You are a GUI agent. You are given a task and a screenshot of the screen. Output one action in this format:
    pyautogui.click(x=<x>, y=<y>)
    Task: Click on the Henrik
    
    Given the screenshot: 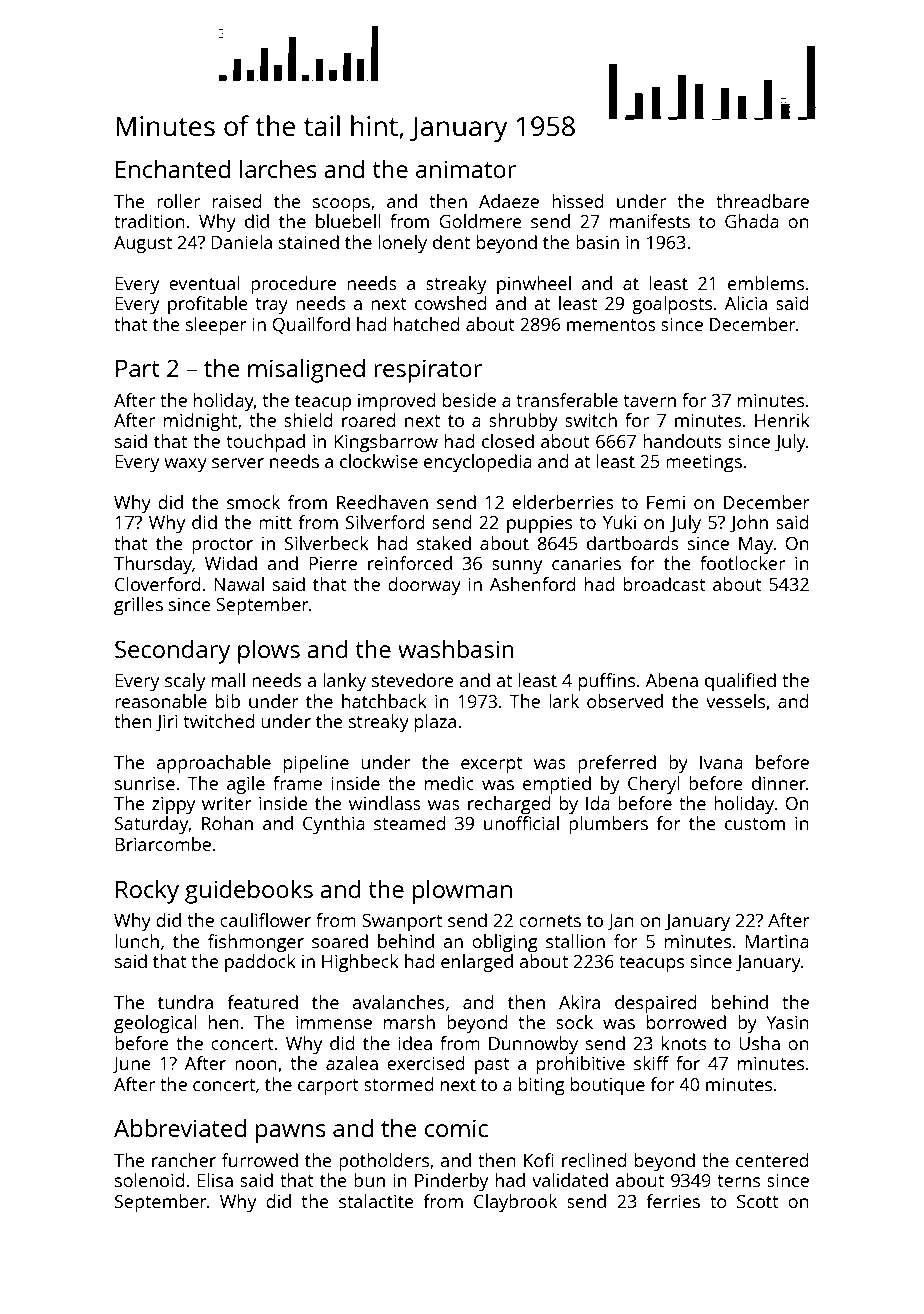 What is the action you would take?
    pyautogui.click(x=782, y=420)
